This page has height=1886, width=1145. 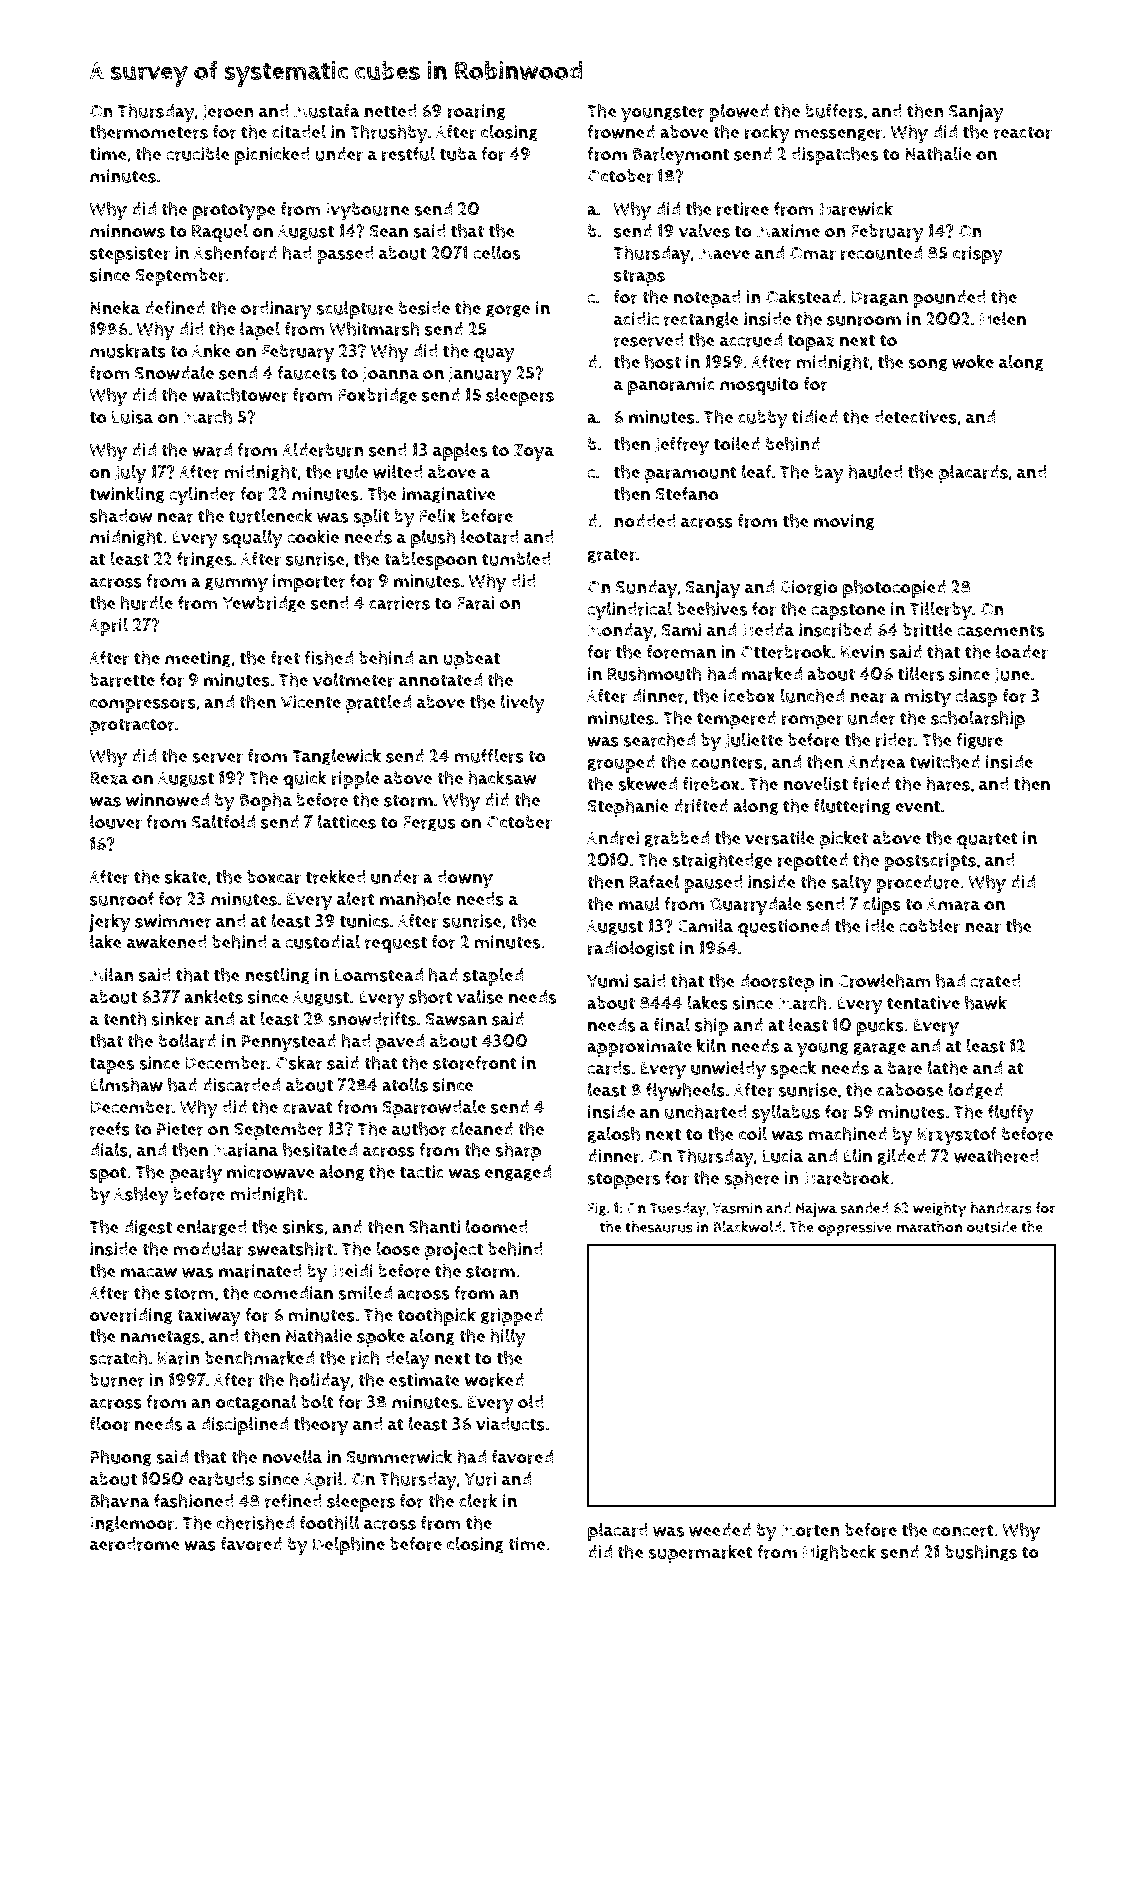 What do you see at coordinates (508, 1338) in the page?
I see `hilly` at bounding box center [508, 1338].
